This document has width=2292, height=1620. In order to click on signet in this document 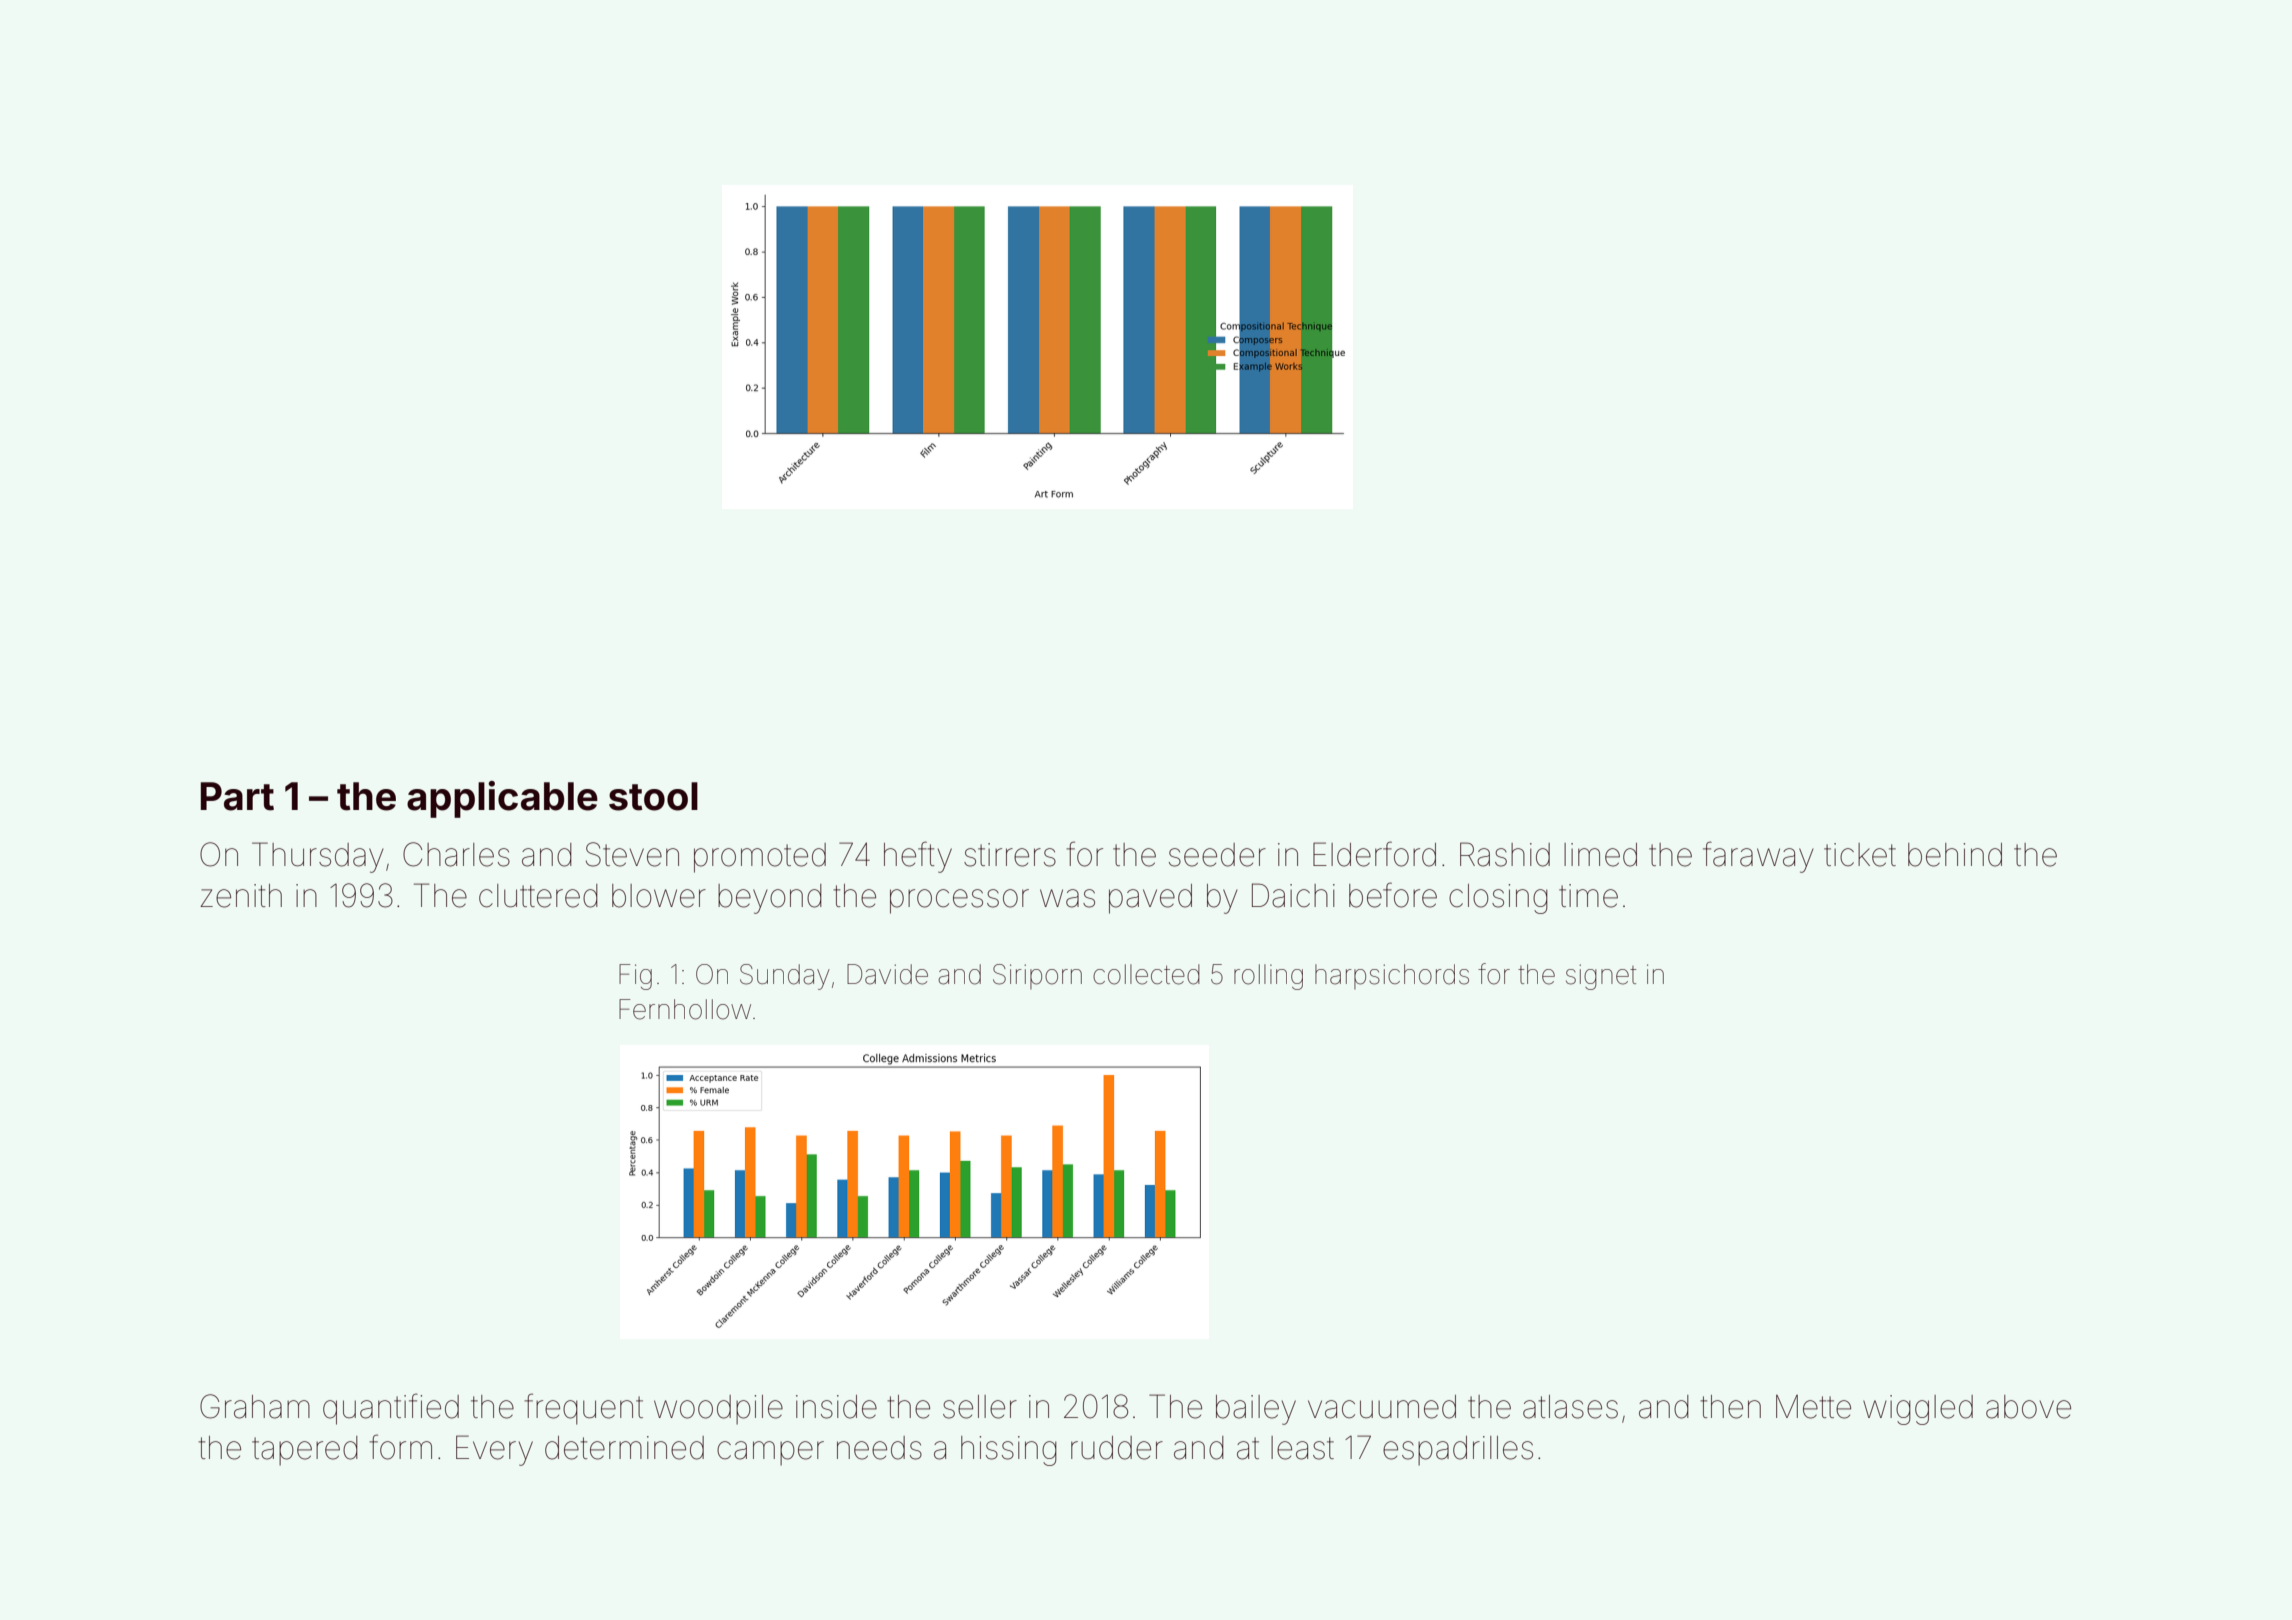, I will do `click(1601, 977)`.
